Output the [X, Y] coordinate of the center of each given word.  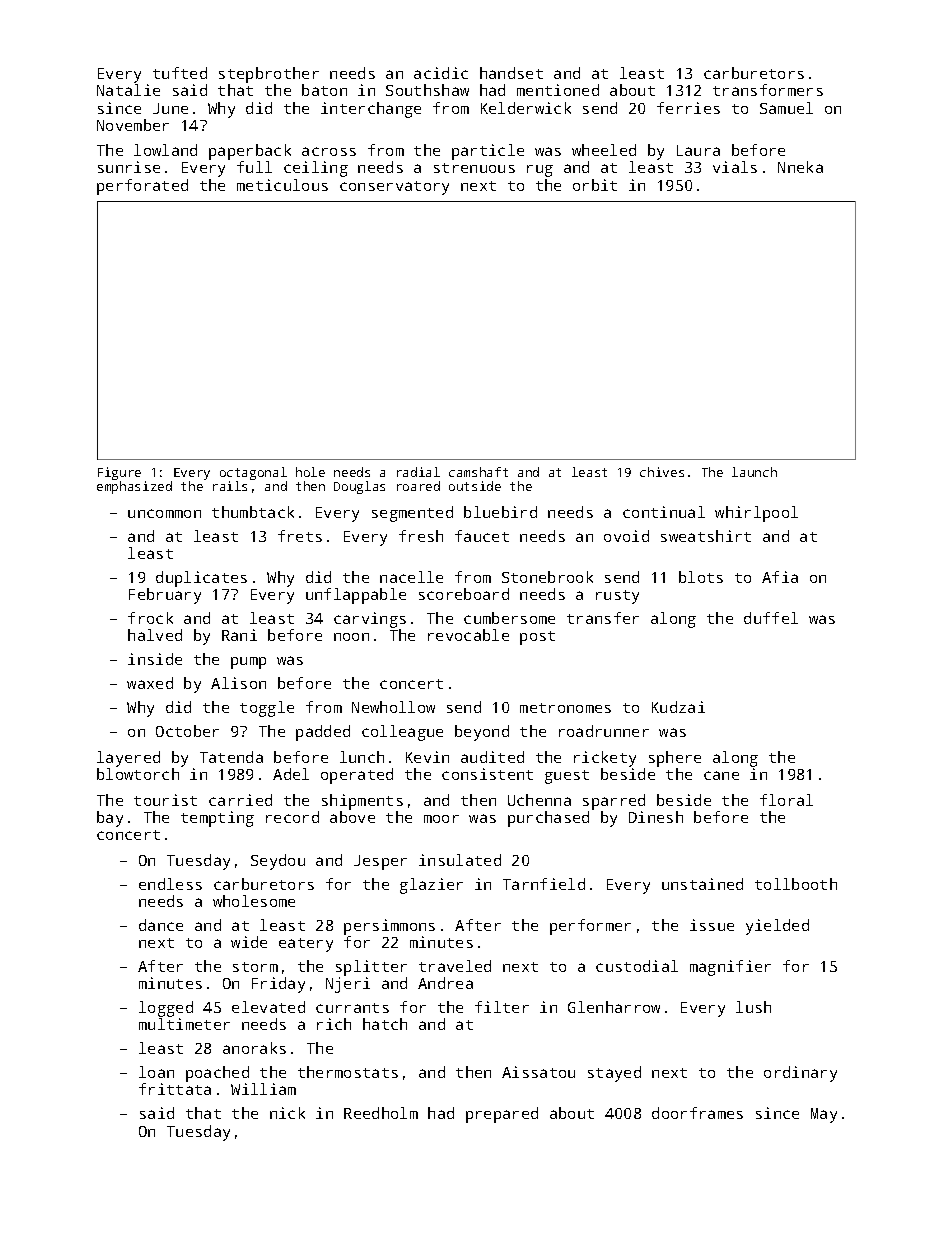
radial [418, 472]
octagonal [253, 473]
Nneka [800, 167]
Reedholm [381, 1113]
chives [662, 472]
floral [786, 800]
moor [441, 819]
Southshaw [427, 90]
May [824, 1115]
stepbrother [269, 75]
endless [170, 884]
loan [156, 1072]
